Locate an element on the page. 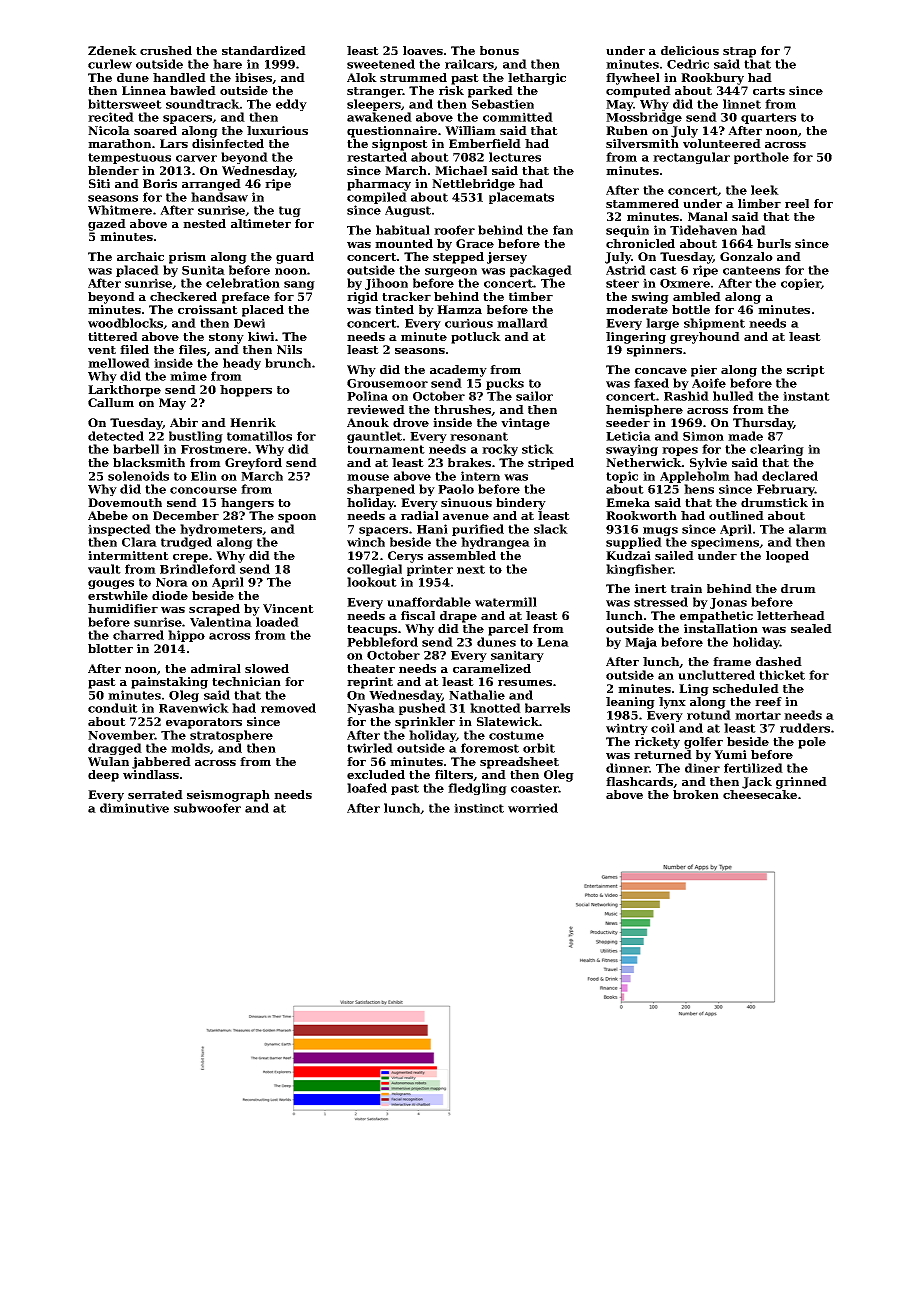 The width and height of the page is (924, 1308). standardized is located at coordinates (264, 50).
